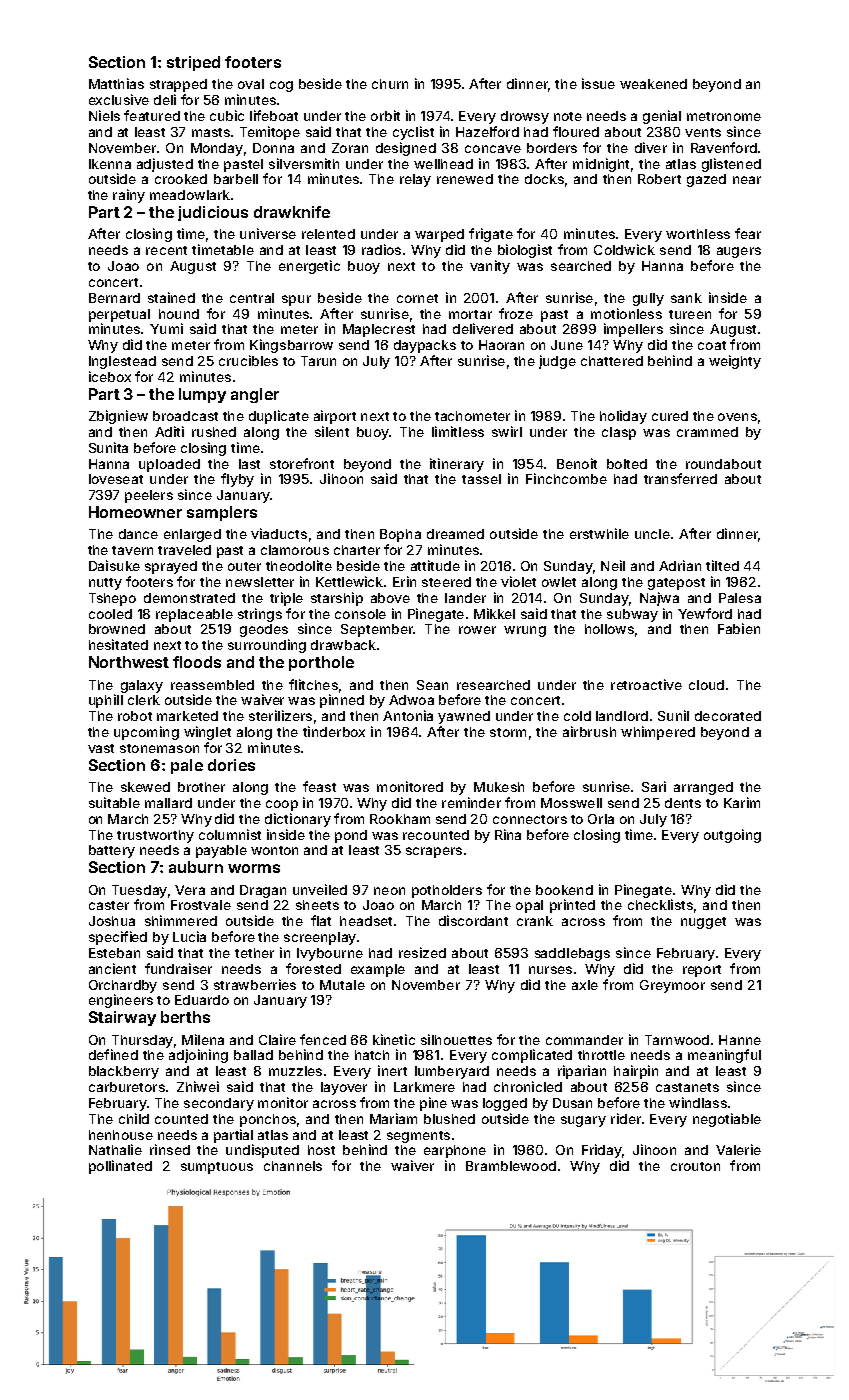  I want to click on Fabien, so click(739, 628).
